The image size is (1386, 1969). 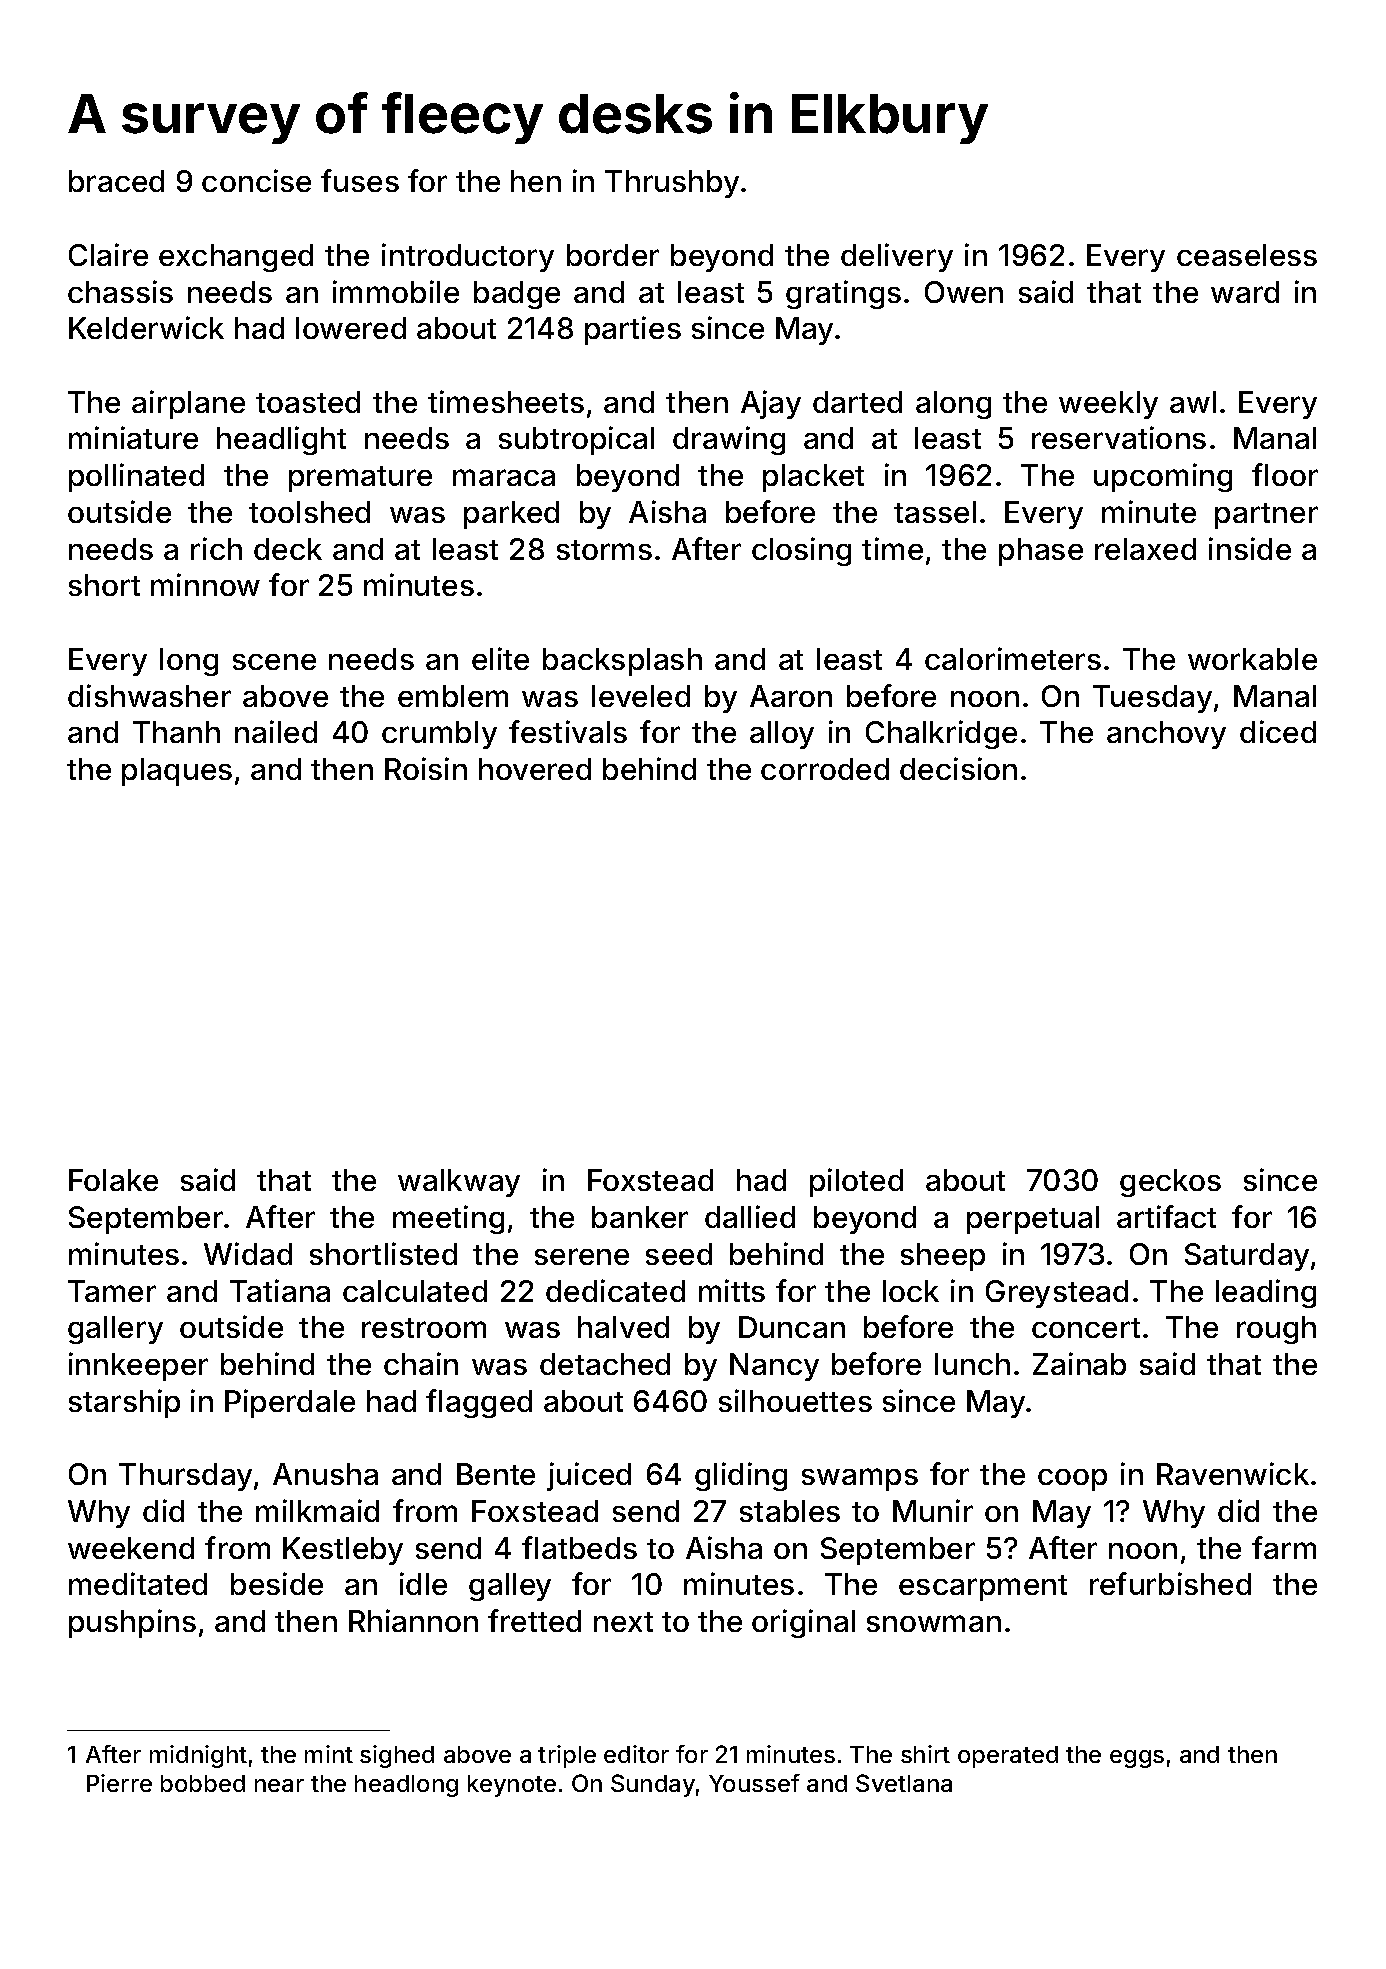 I want to click on weekend, so click(x=131, y=1548).
